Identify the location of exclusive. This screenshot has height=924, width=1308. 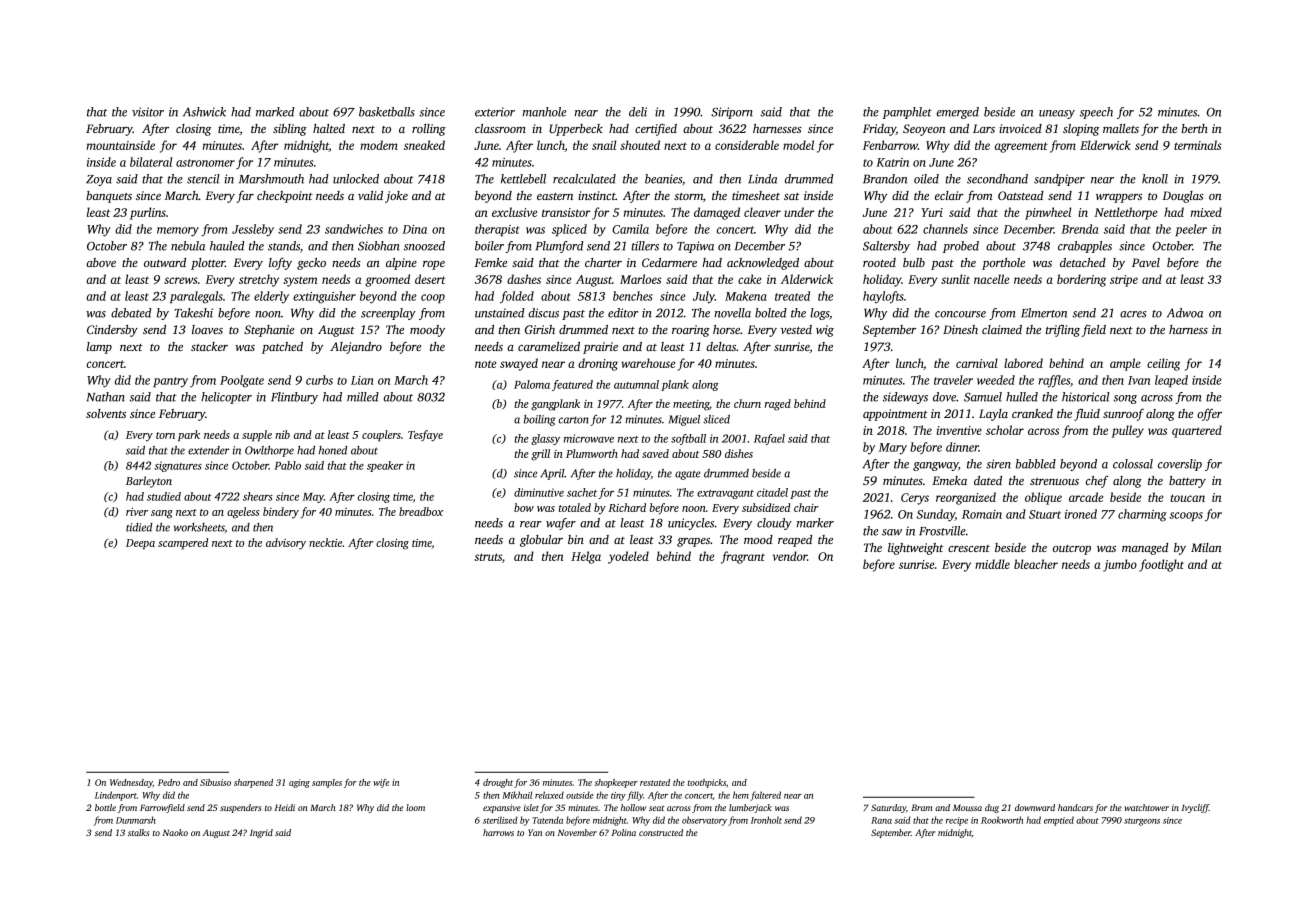
(514, 212).
